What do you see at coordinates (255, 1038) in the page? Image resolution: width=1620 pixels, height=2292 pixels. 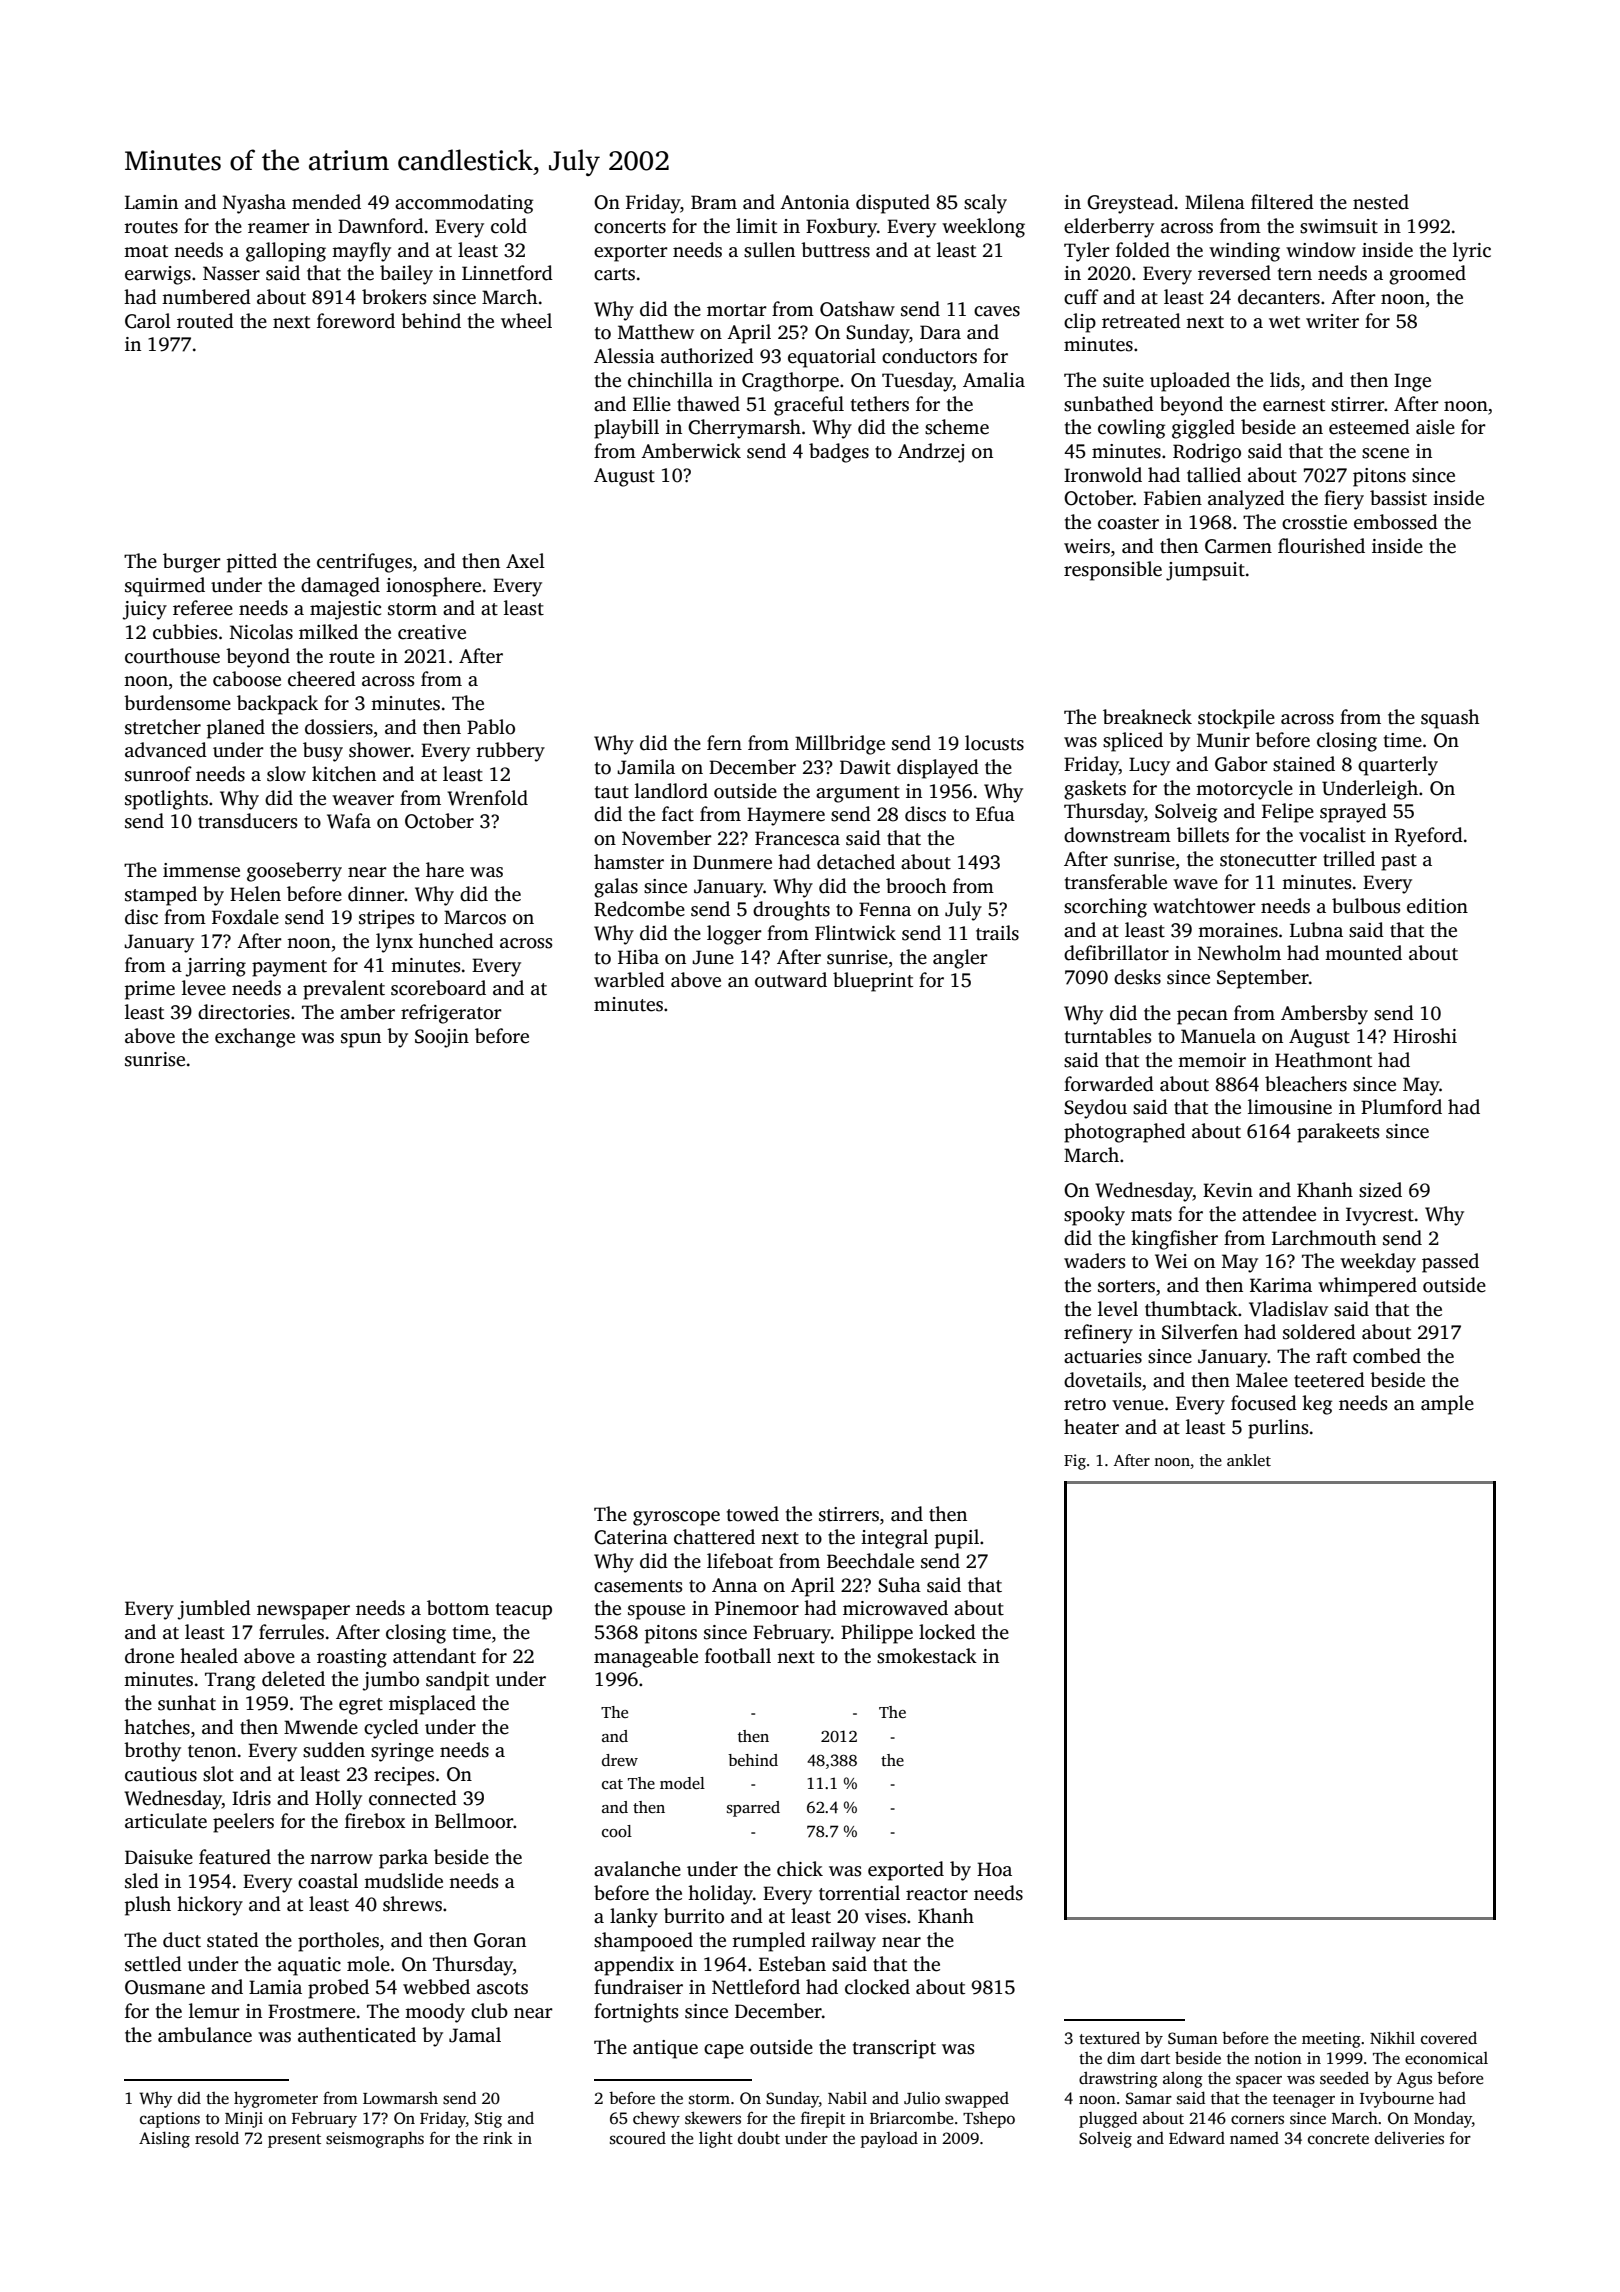 I see `exchange` at bounding box center [255, 1038].
